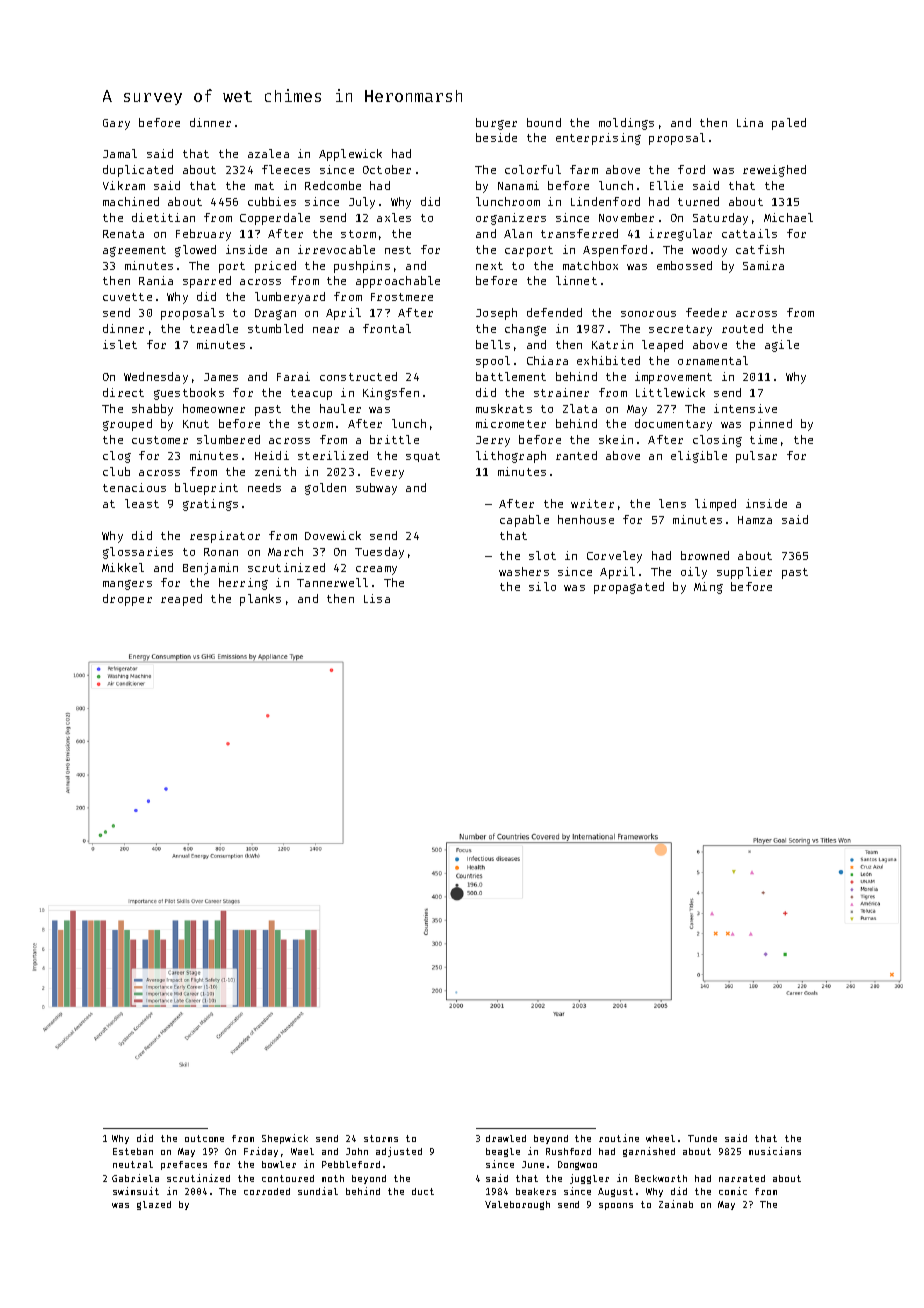 The width and height of the screenshot is (924, 1308). I want to click on planks, so click(260, 600).
